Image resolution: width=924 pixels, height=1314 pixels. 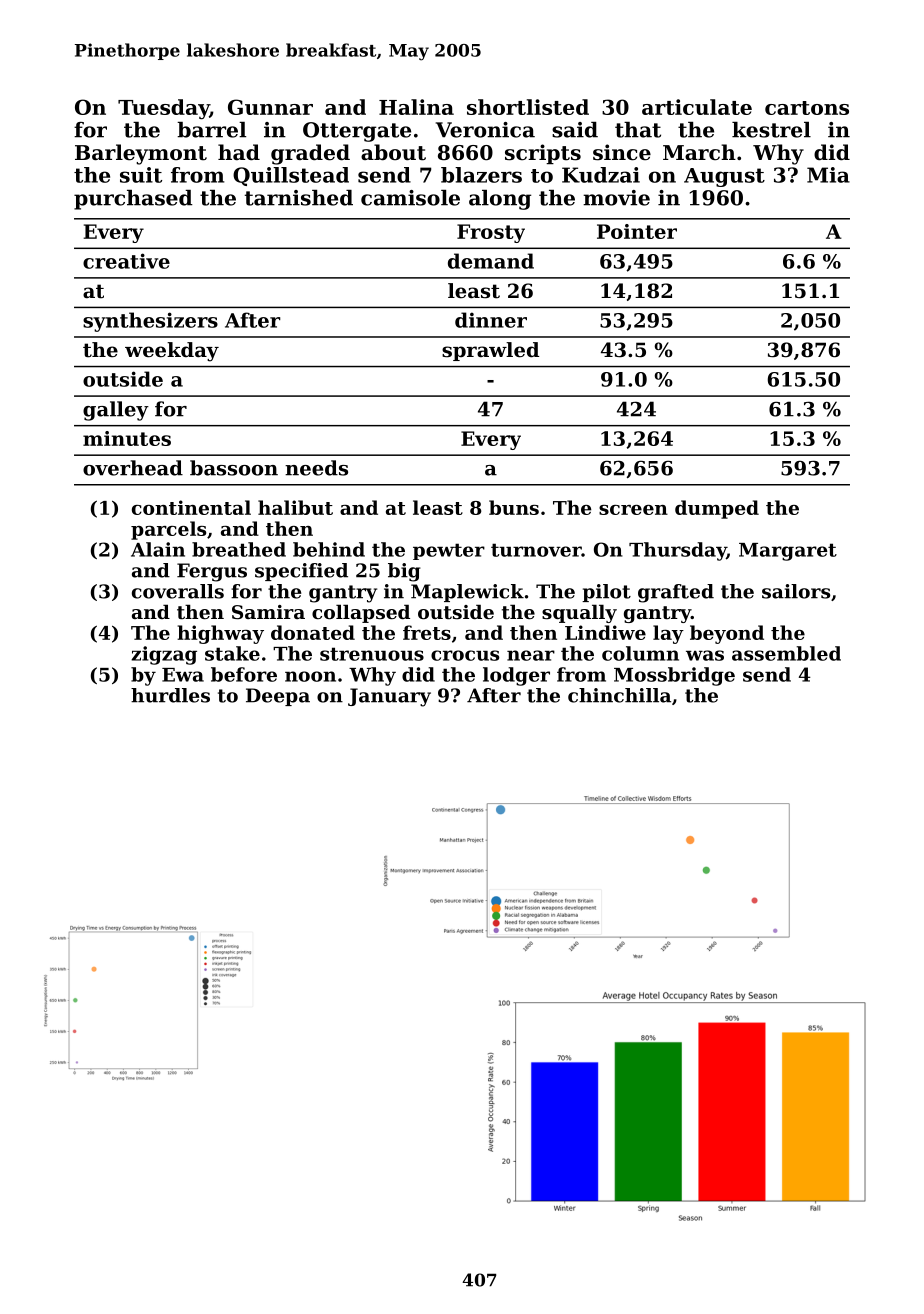 I want to click on grafted, so click(x=676, y=593).
